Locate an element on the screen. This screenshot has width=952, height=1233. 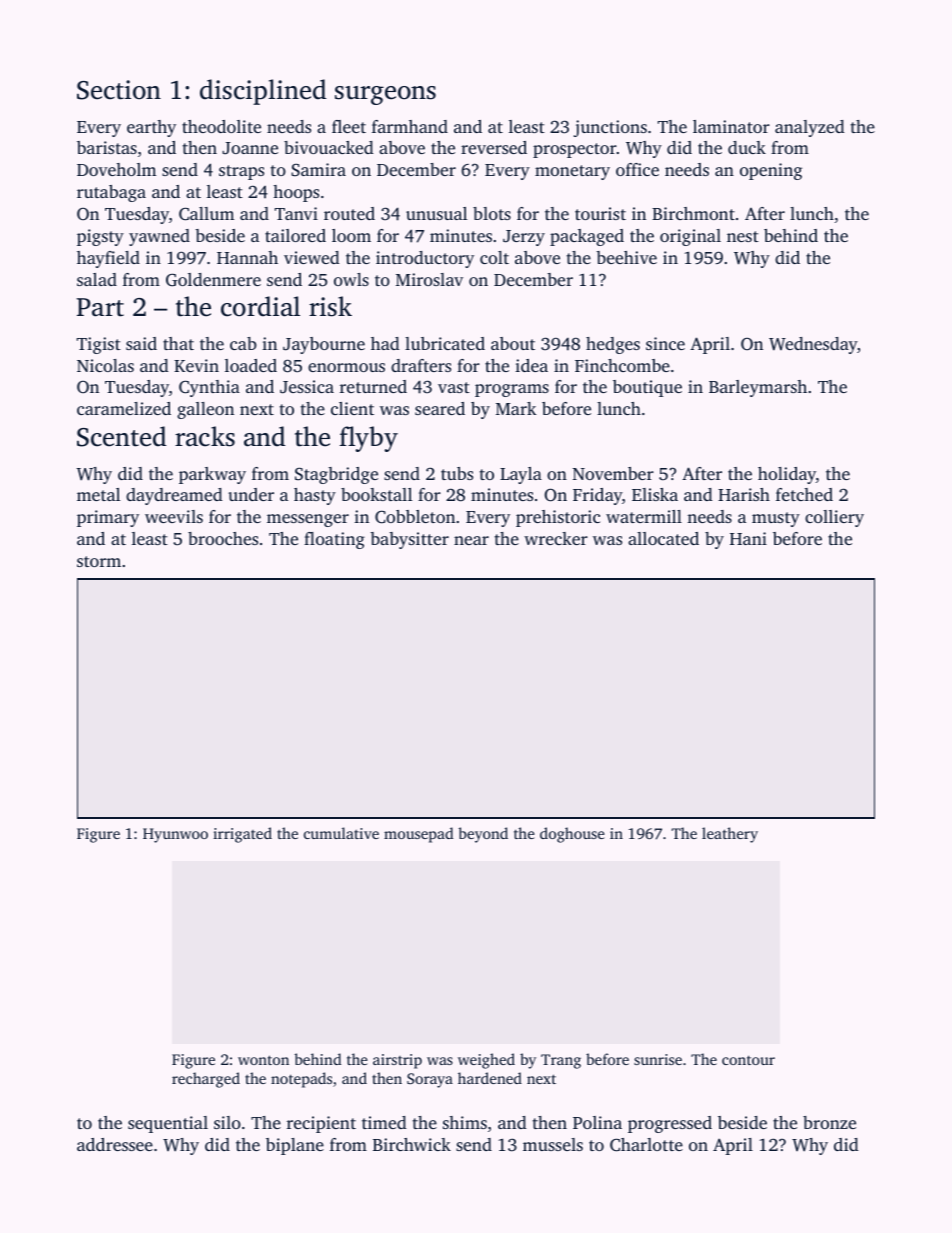
Barleymarsh is located at coordinates (758, 388).
